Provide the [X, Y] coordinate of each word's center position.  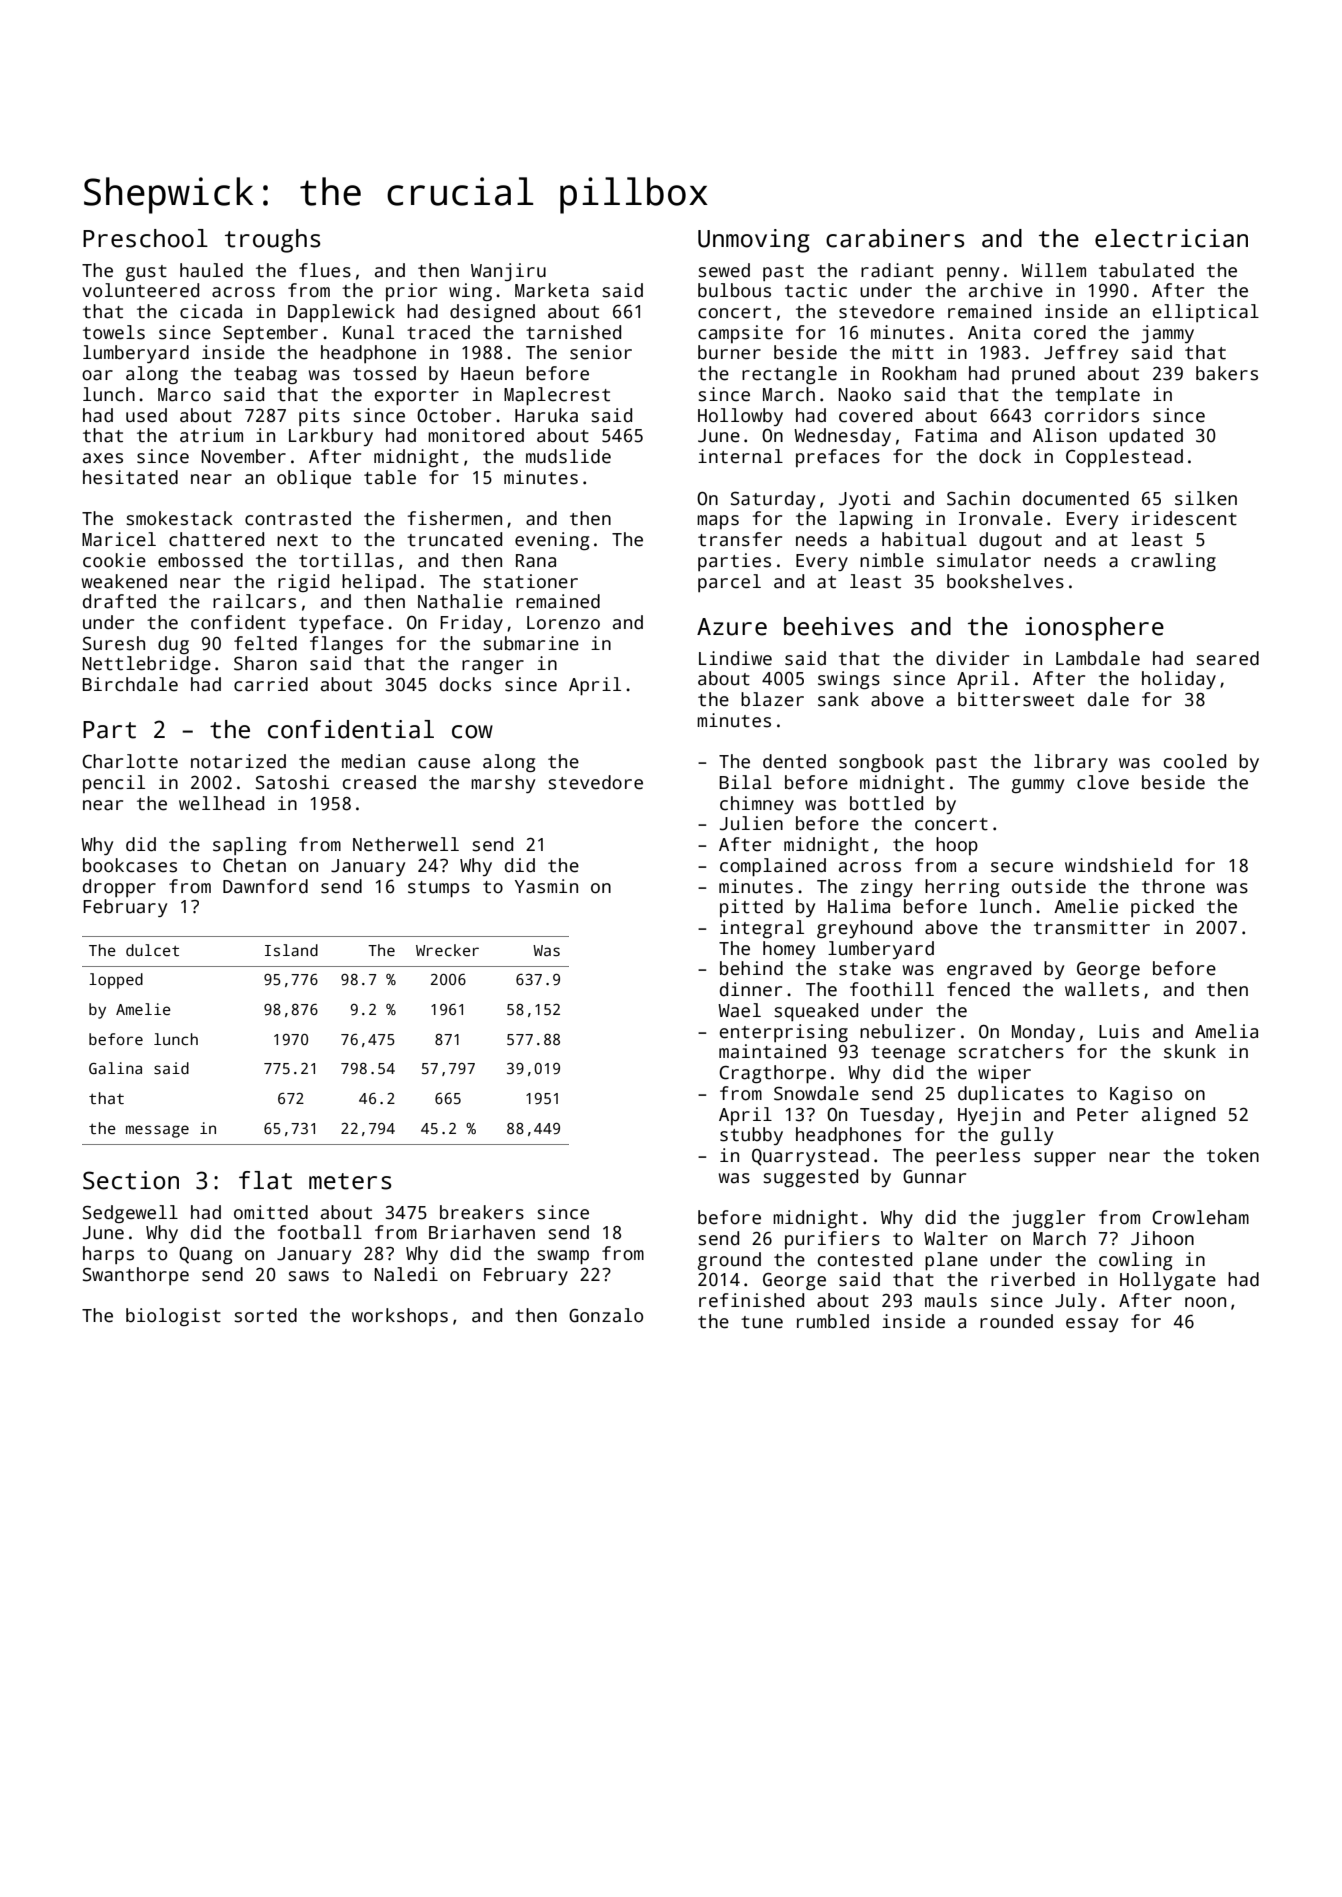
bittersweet [1016, 699]
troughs [273, 241]
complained [773, 867]
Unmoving [754, 241]
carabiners [895, 238]
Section [131, 1180]
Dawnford [265, 886]
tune [762, 1322]
